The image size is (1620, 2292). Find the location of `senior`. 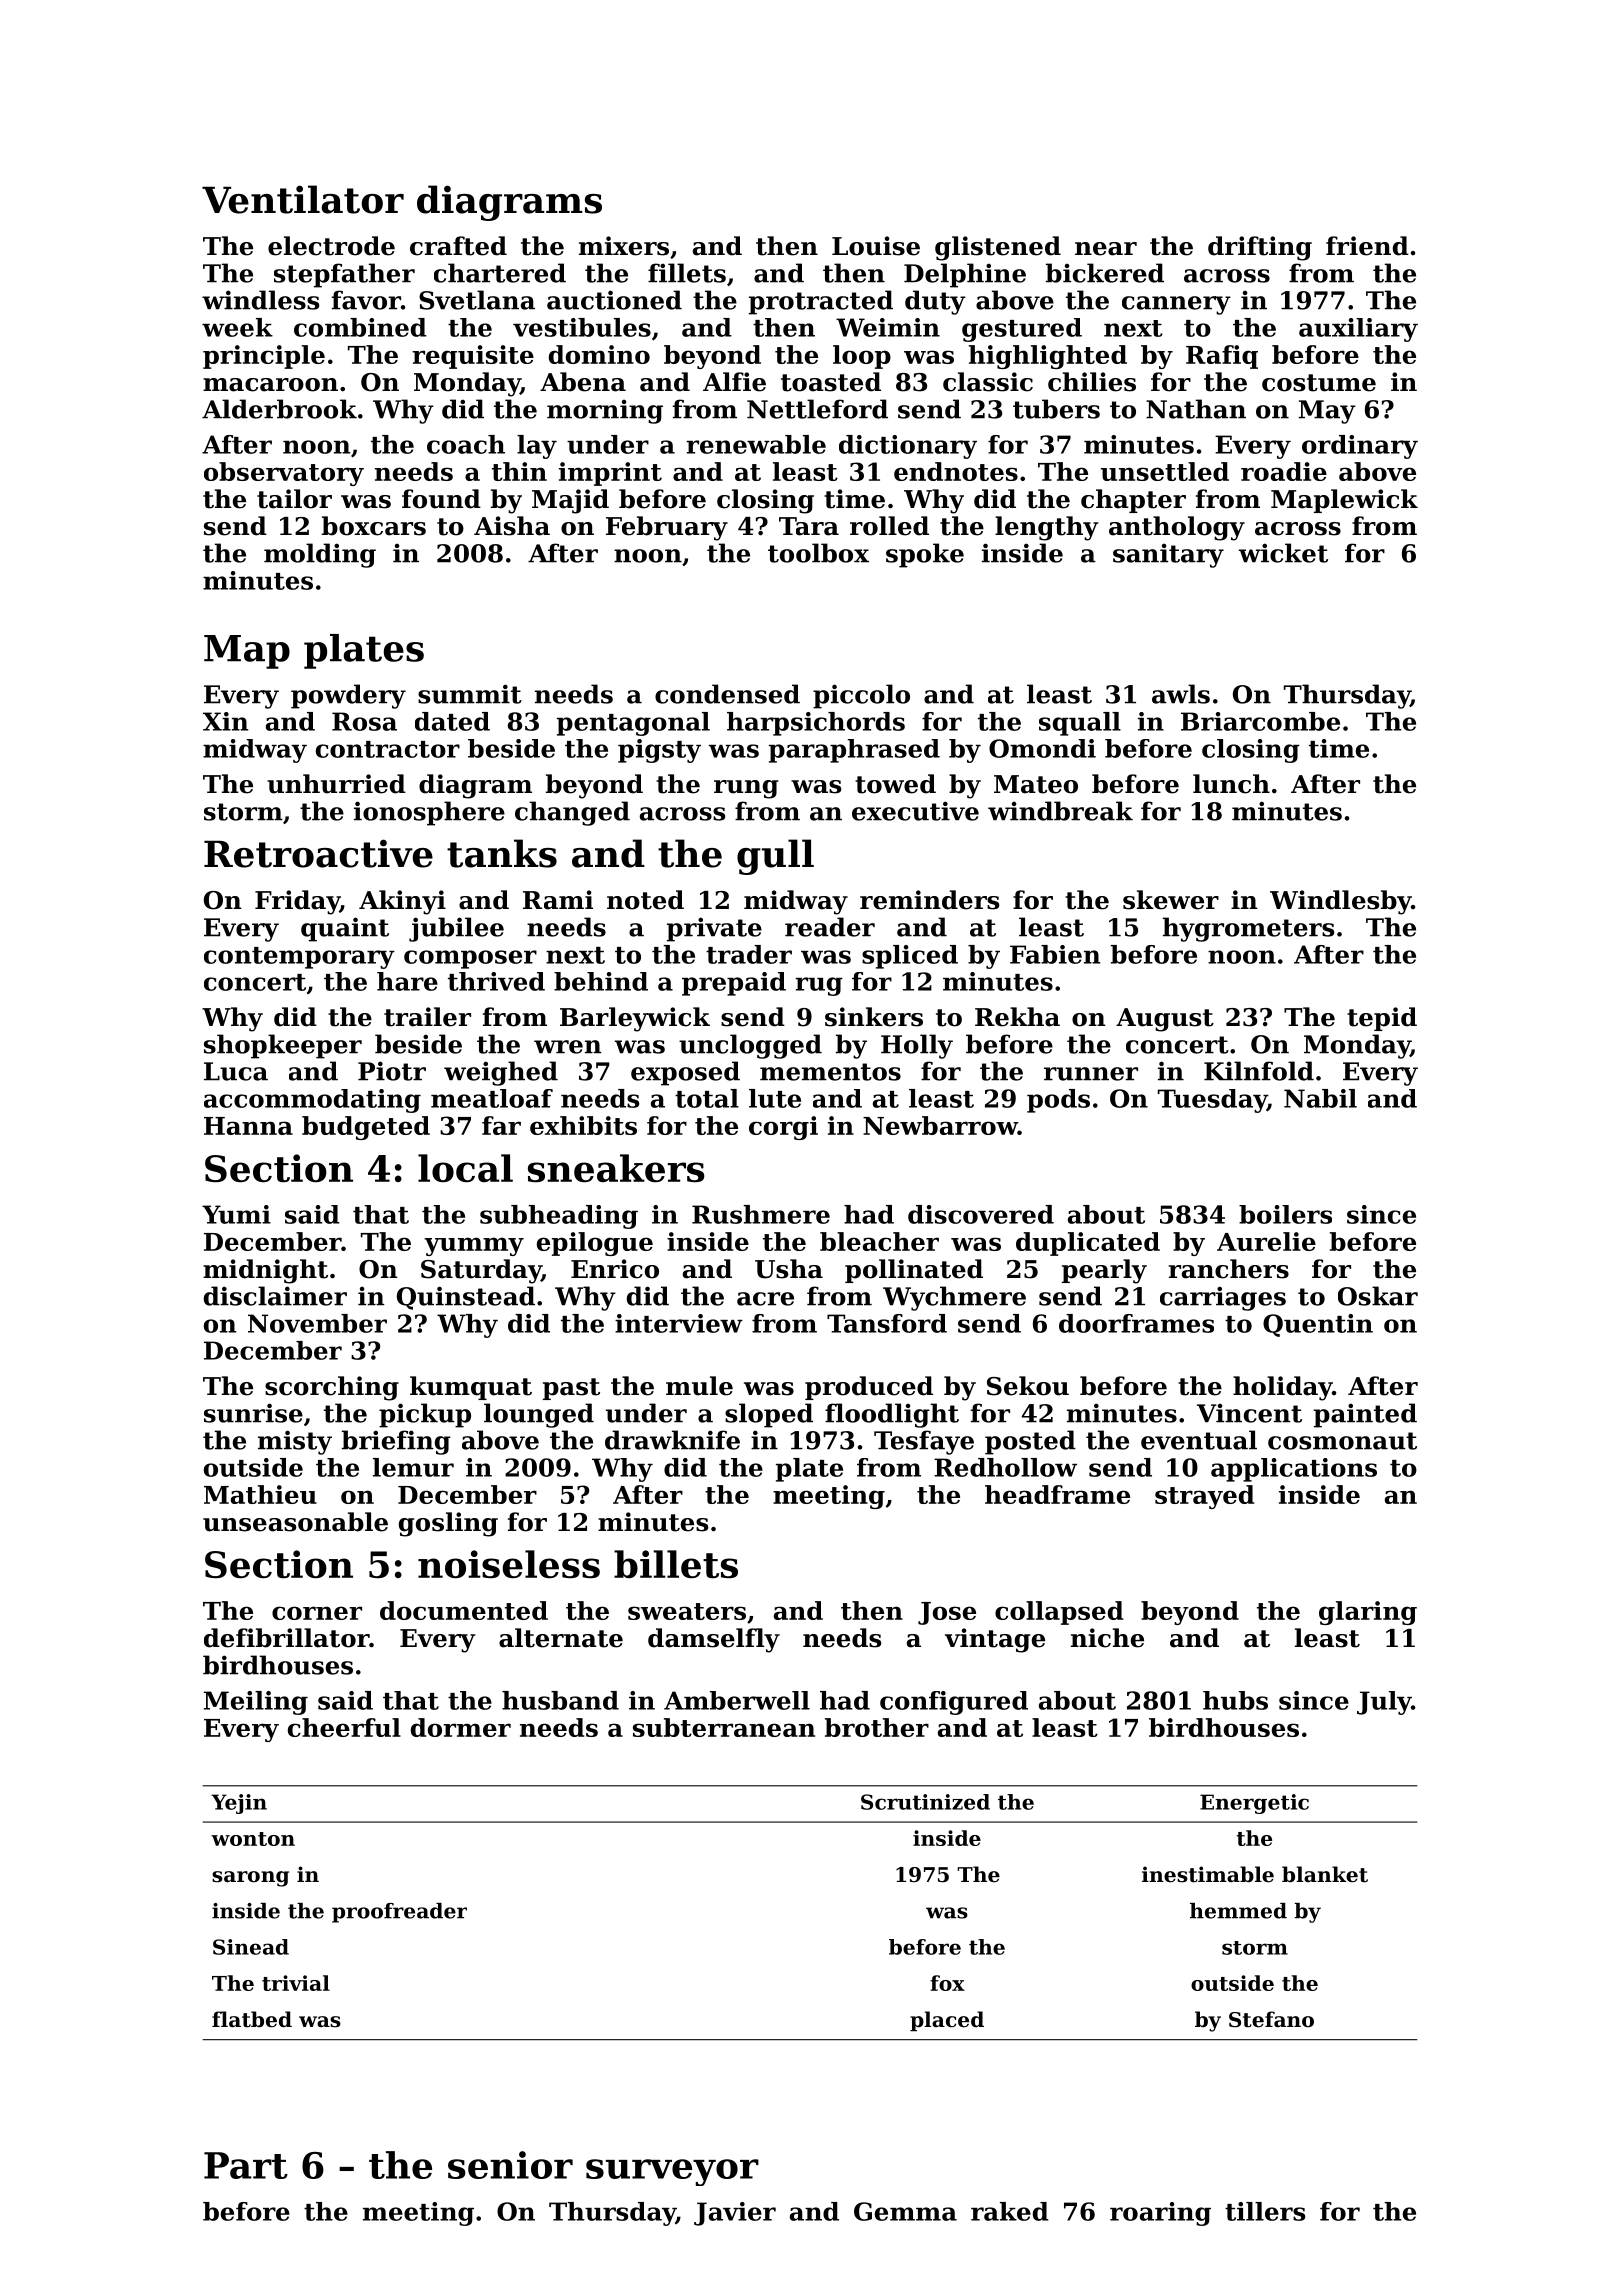

senior is located at coordinates (510, 2165).
